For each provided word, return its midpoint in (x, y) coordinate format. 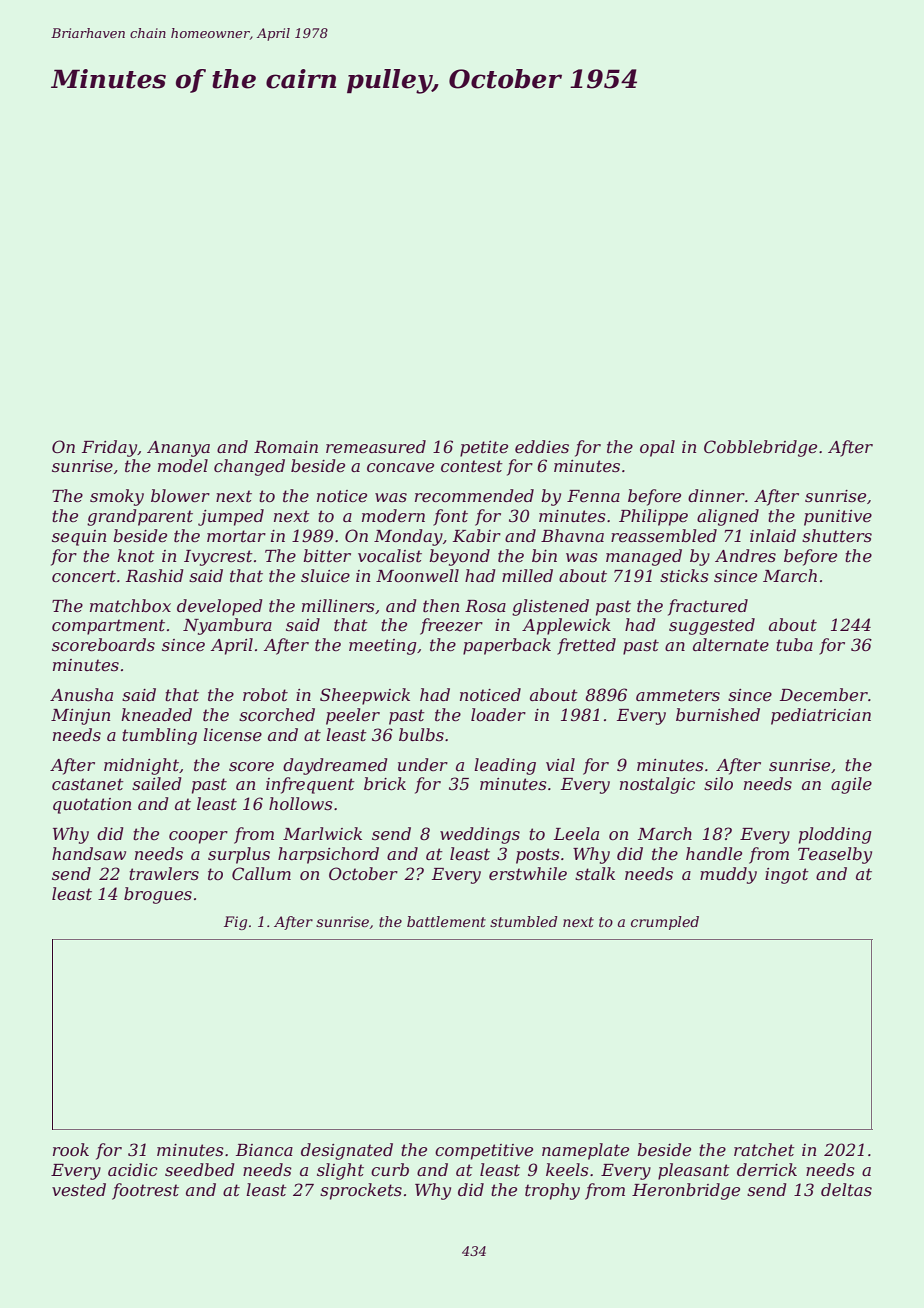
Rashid (154, 575)
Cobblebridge (760, 448)
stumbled (524, 921)
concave (400, 467)
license (232, 734)
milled (527, 575)
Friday (109, 448)
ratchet (764, 1149)
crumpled (665, 923)
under (423, 764)
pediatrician (821, 716)
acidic (133, 1169)
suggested (712, 626)
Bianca (264, 1150)
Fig (235, 923)
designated (347, 1151)
